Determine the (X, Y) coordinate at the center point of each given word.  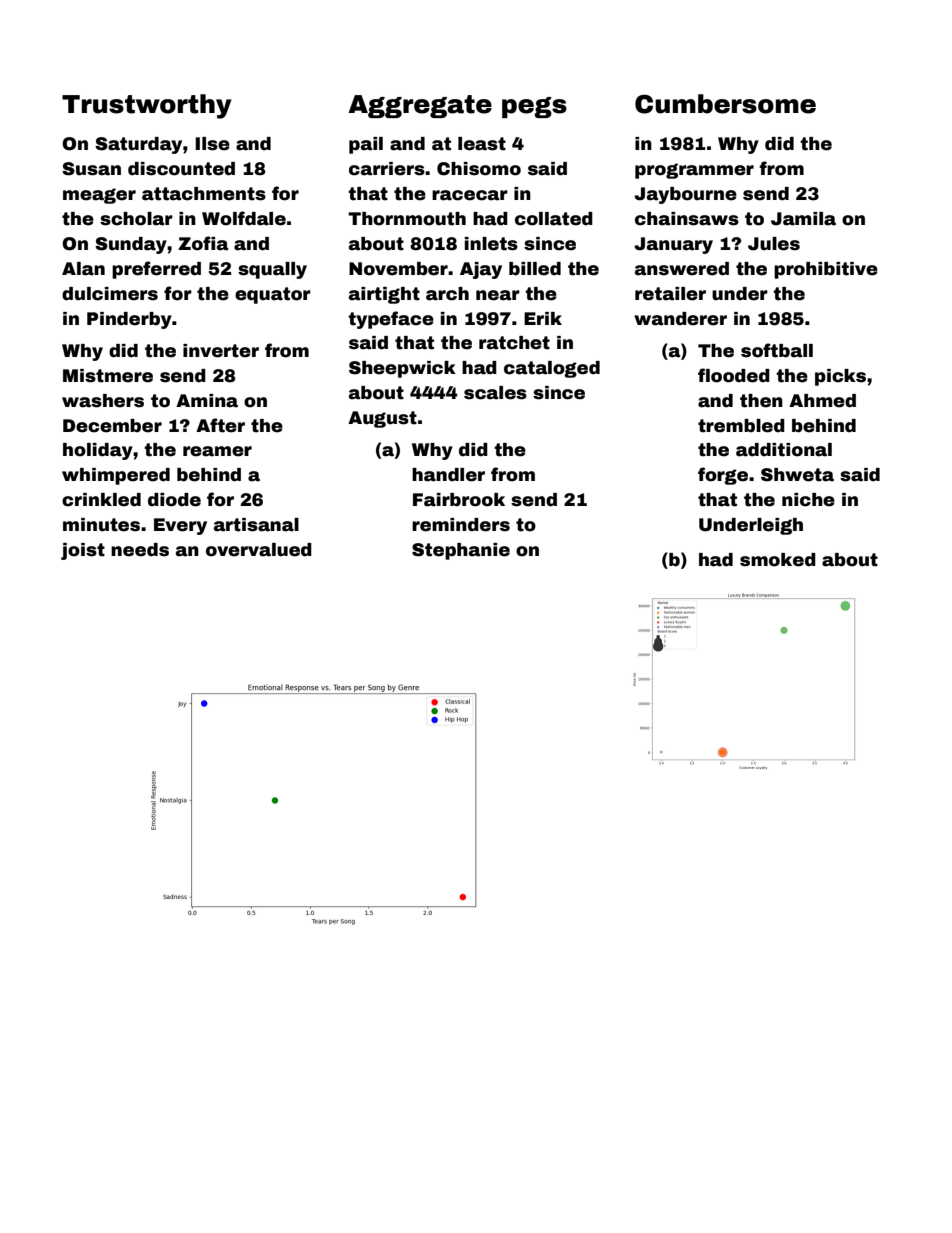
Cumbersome (725, 104)
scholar (136, 219)
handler (448, 475)
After (220, 425)
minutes (101, 525)
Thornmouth (407, 219)
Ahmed (822, 401)
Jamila (803, 219)
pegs (534, 107)
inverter (221, 351)
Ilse (212, 144)
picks (840, 377)
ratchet (514, 343)
